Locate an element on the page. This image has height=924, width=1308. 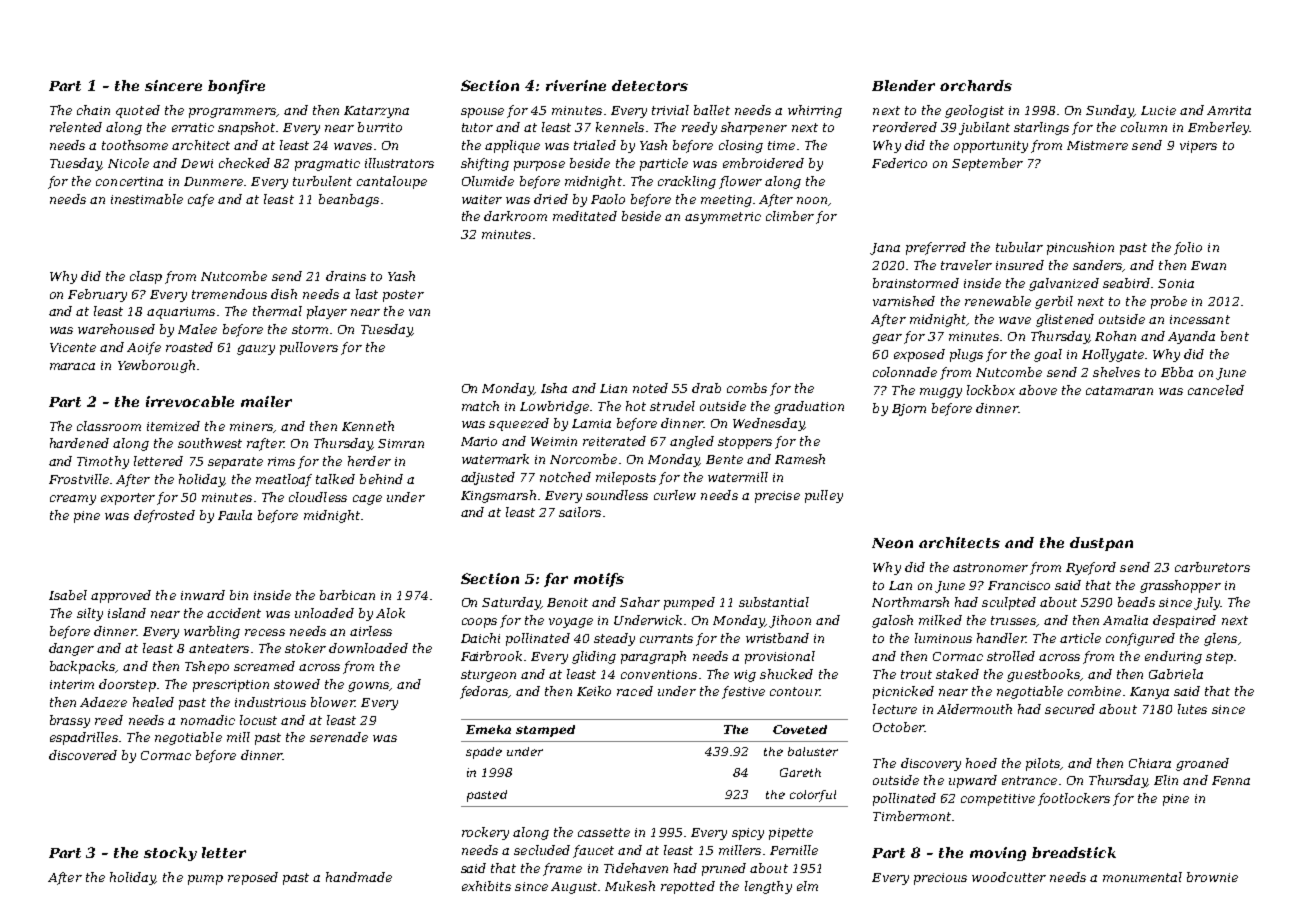
festive is located at coordinates (743, 692).
